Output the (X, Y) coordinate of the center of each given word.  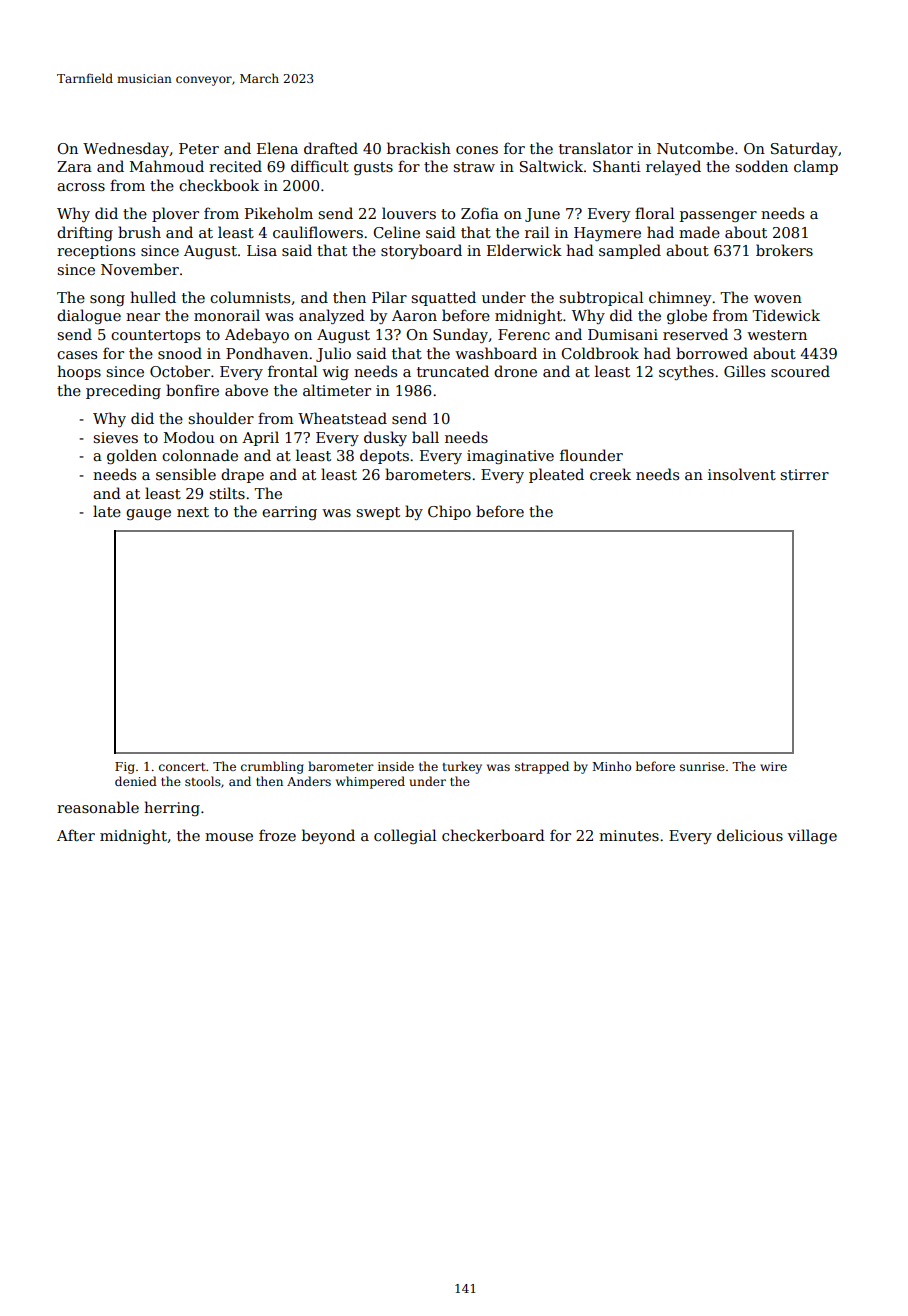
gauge (148, 514)
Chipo (449, 512)
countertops (155, 336)
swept (378, 513)
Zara (74, 166)
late (107, 511)
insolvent (742, 474)
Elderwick (524, 250)
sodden (761, 166)
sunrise (702, 766)
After (76, 835)
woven (778, 299)
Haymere (607, 234)
